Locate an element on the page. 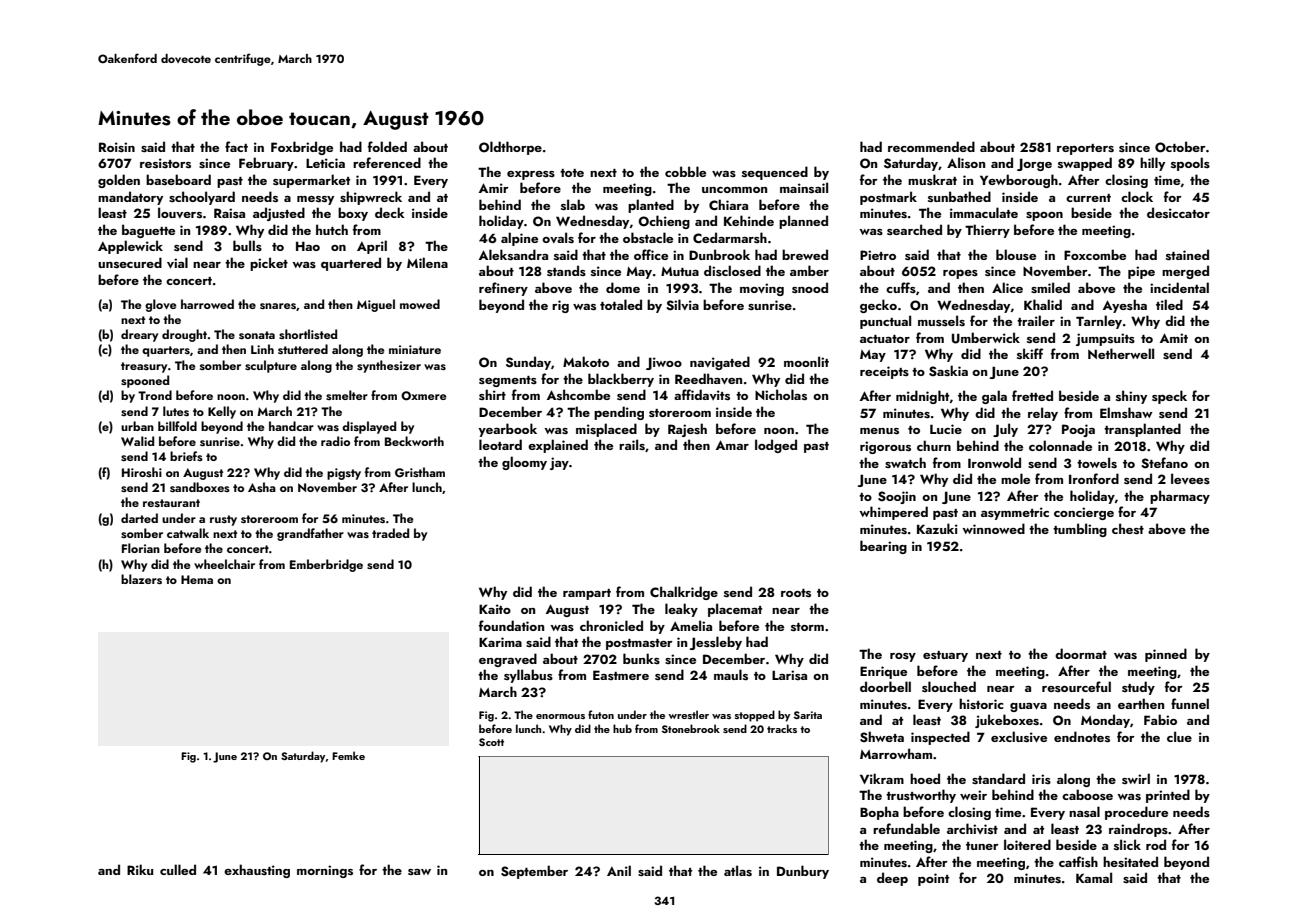  rampart is located at coordinates (587, 594).
